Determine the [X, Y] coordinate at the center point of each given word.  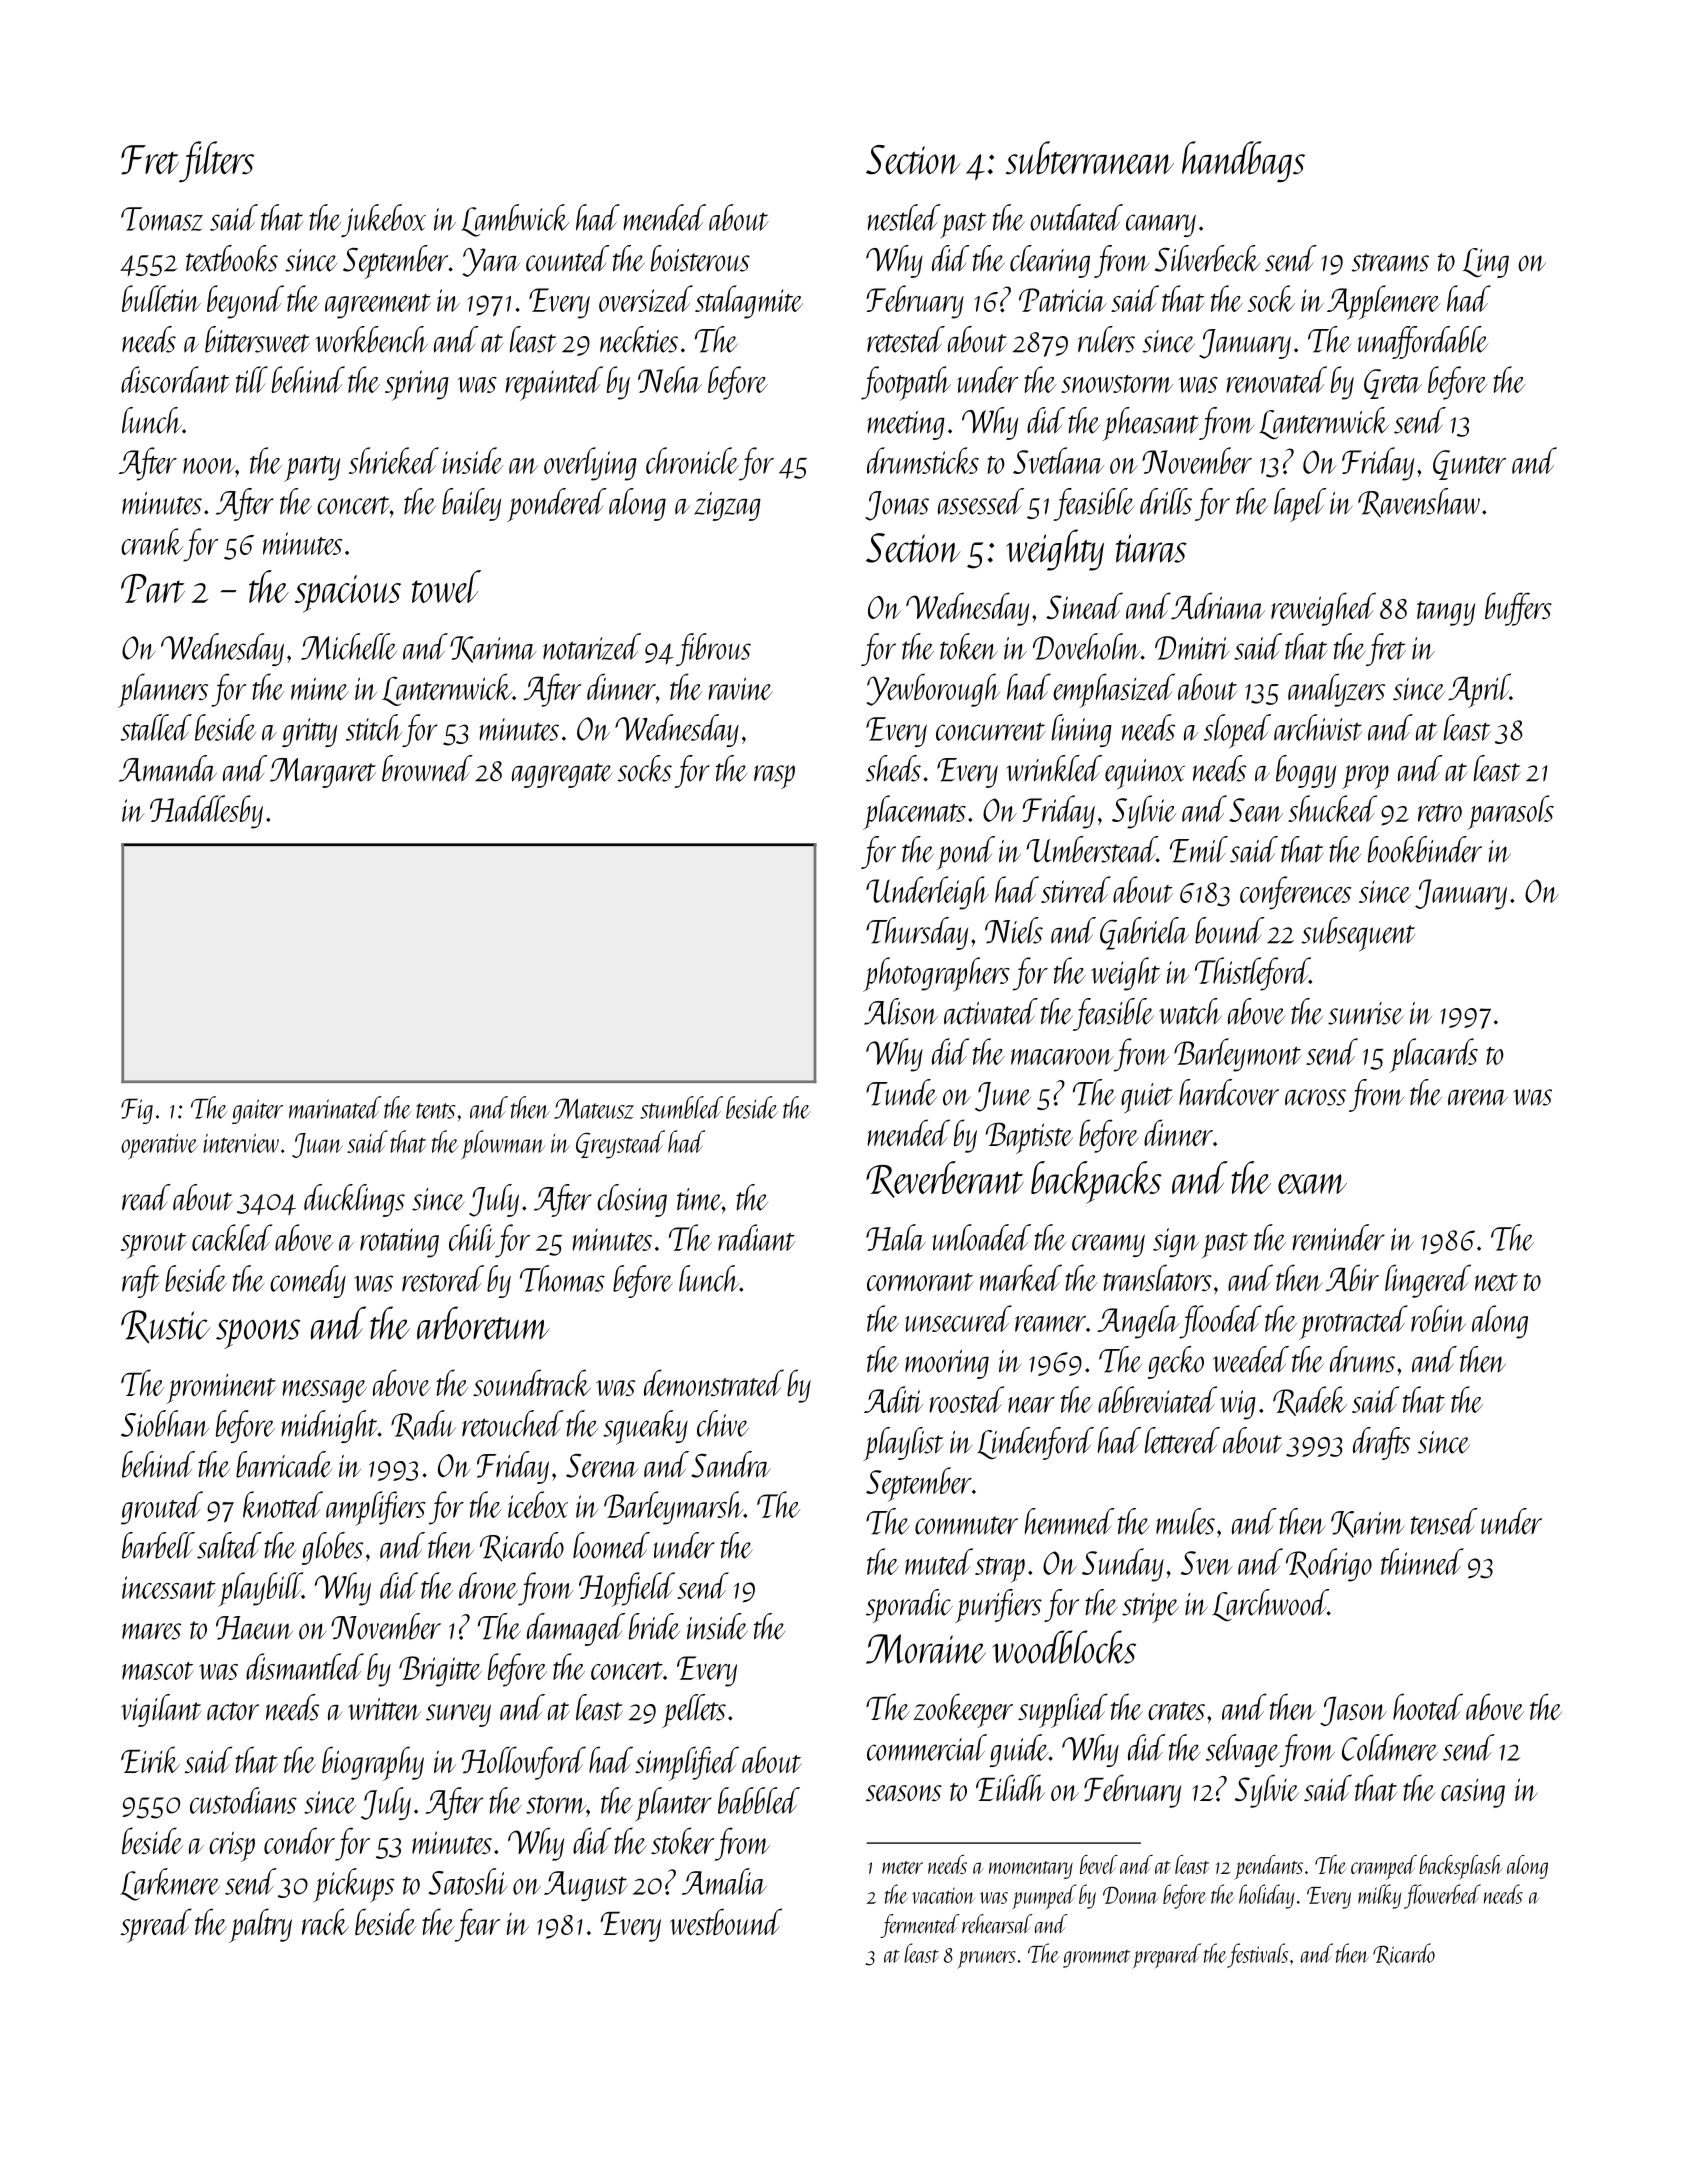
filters [216, 161]
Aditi [893, 1399]
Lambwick [515, 220]
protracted [1353, 1322]
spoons [258, 1334]
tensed [1444, 1521]
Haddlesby [206, 812]
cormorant [920, 1282]
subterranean [1090, 158]
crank [152, 541]
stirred [1076, 889]
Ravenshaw [1419, 503]
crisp [232, 1846]
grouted [162, 1508]
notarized [592, 646]
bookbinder [1425, 849]
